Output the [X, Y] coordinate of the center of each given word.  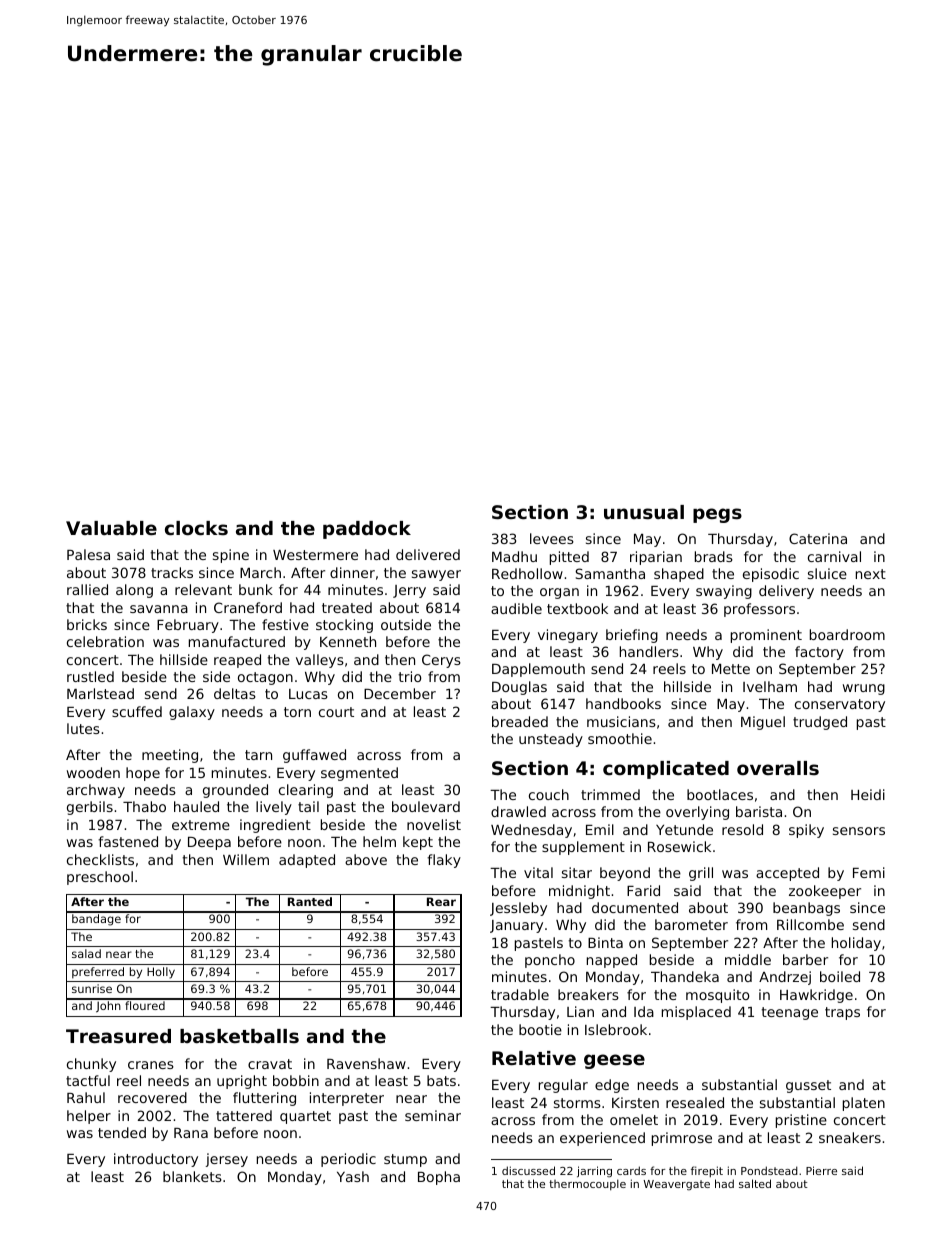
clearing [306, 791]
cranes [151, 1065]
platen [864, 1104]
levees [552, 538]
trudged [820, 723]
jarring [594, 1172]
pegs [717, 515]
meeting [170, 756]
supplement [583, 848]
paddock [367, 530]
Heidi [868, 794]
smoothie [620, 738]
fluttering [264, 1099]
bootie [540, 1029]
